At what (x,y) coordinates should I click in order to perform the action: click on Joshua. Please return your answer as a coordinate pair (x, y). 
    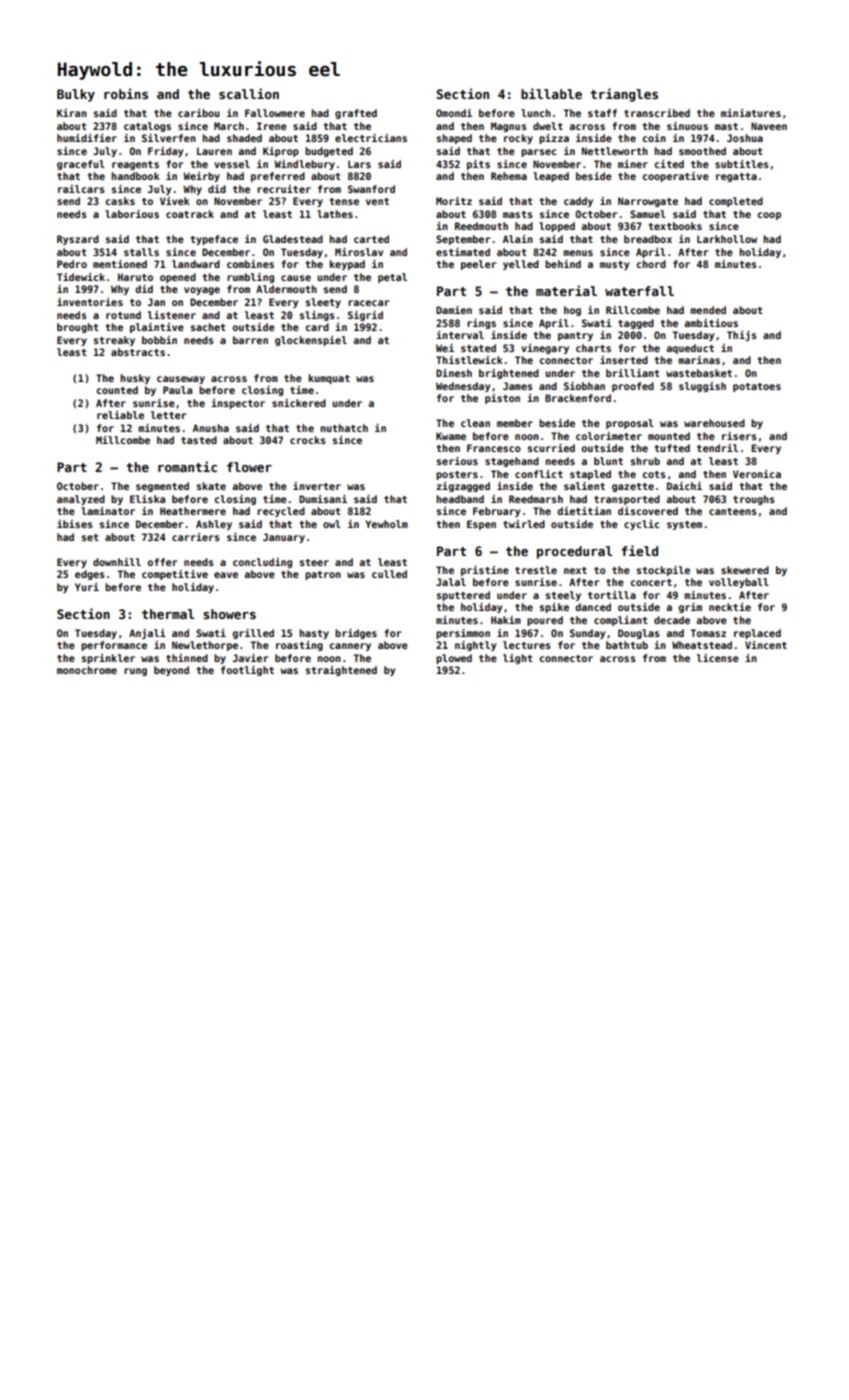
    Looking at the image, I should click on (745, 138).
